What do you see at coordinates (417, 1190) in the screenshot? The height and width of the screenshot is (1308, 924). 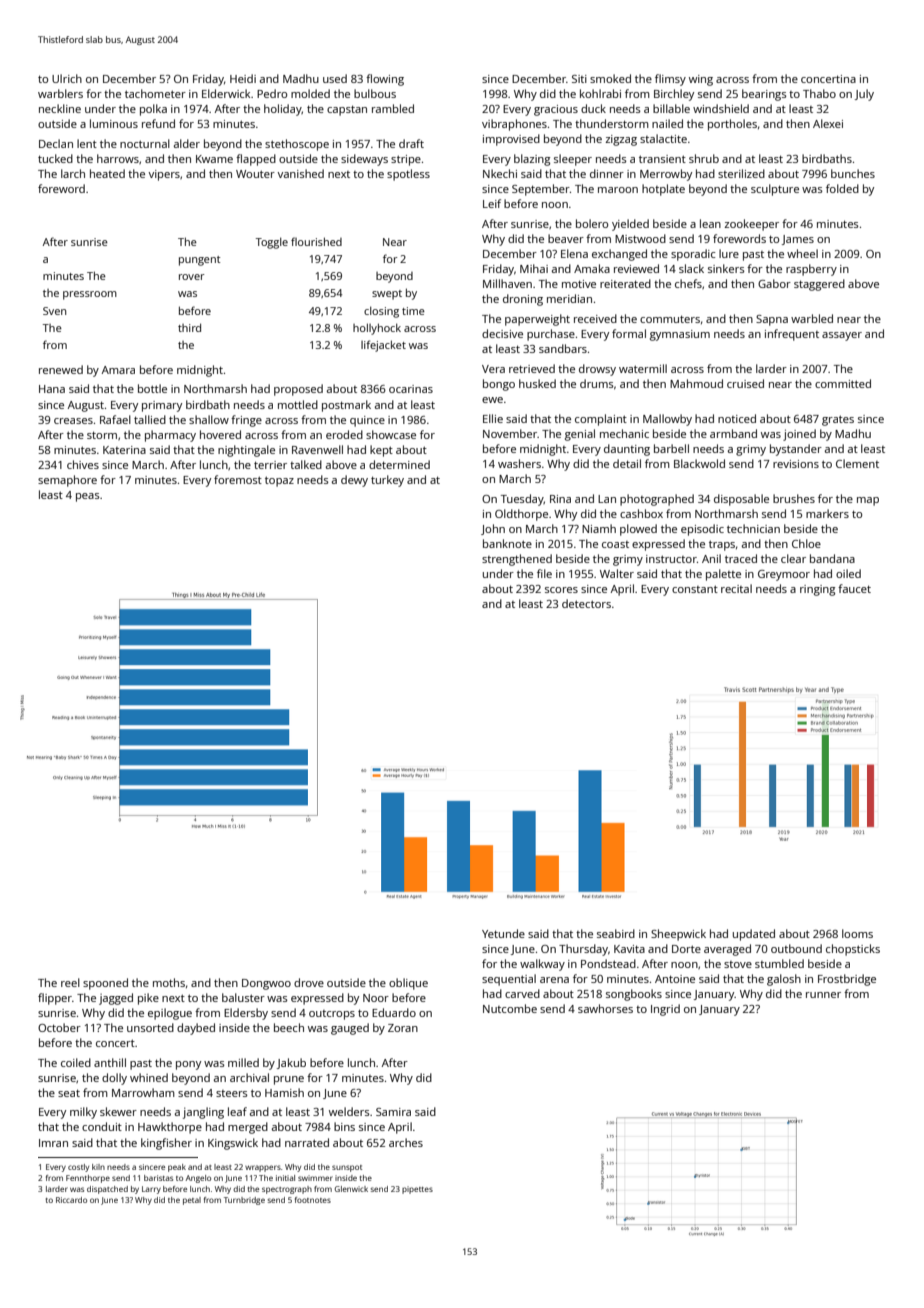 I see `pipettes` at bounding box center [417, 1190].
